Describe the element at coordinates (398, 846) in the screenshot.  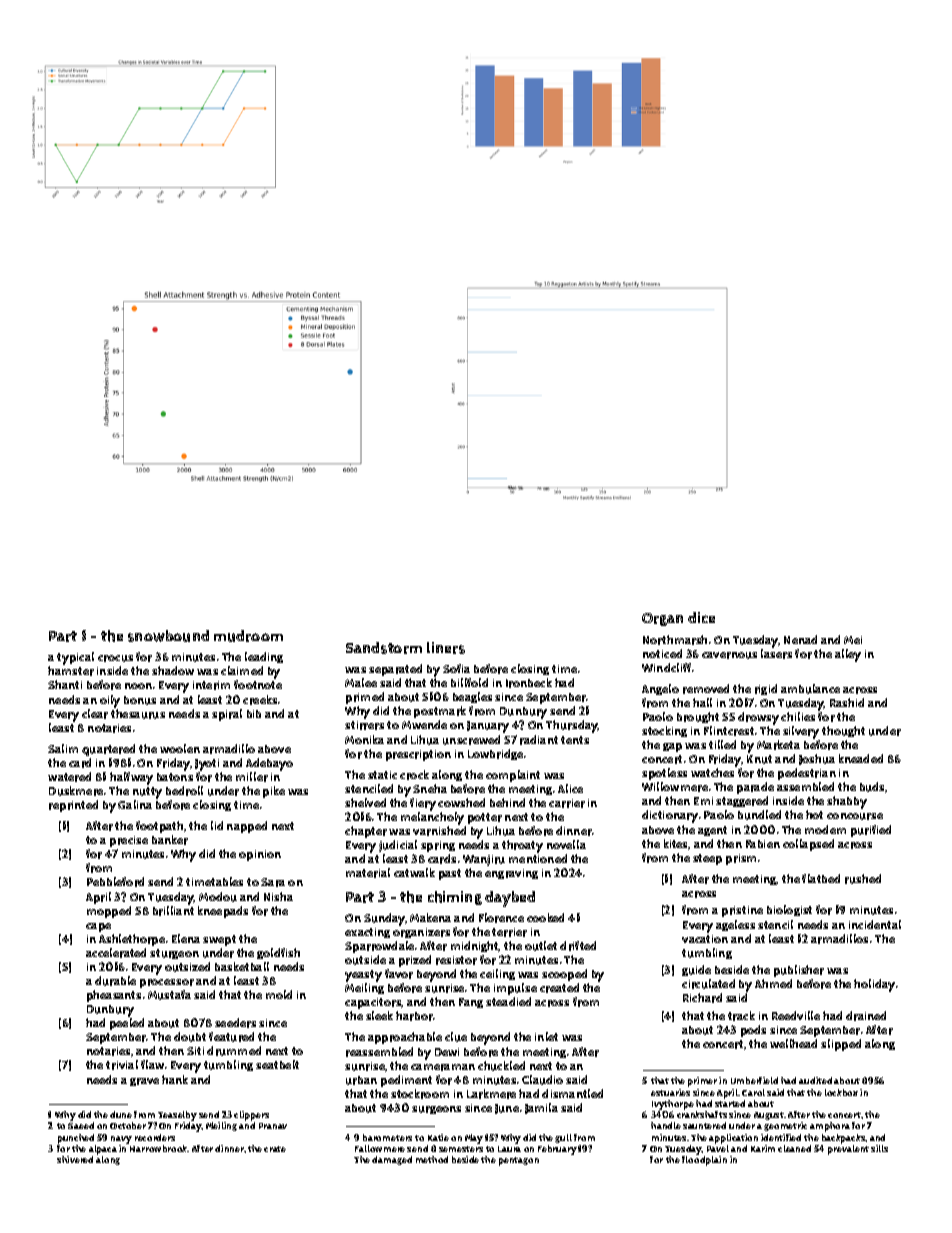
I see `judicial` at that location.
